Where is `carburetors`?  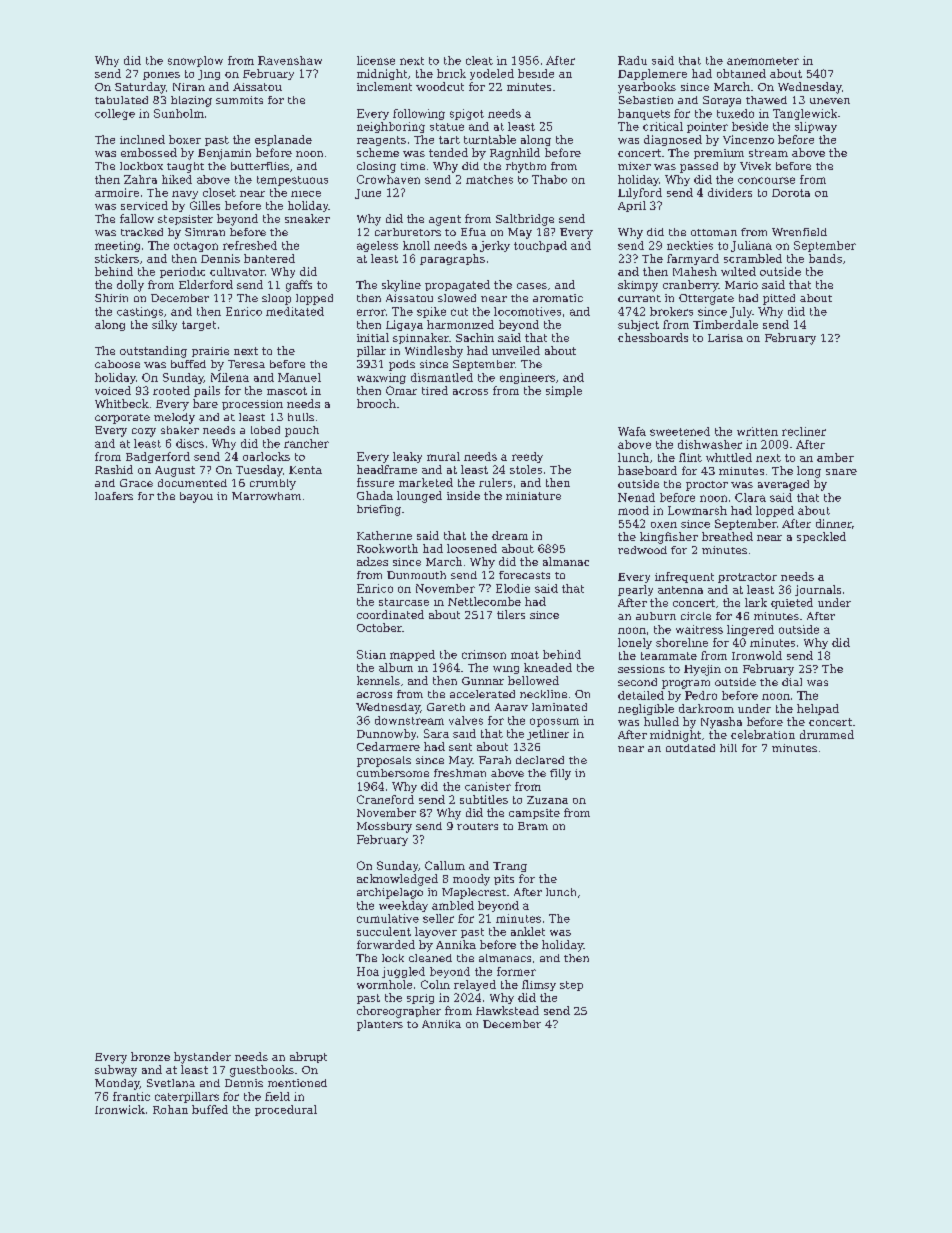
carburetors is located at coordinates (408, 232).
